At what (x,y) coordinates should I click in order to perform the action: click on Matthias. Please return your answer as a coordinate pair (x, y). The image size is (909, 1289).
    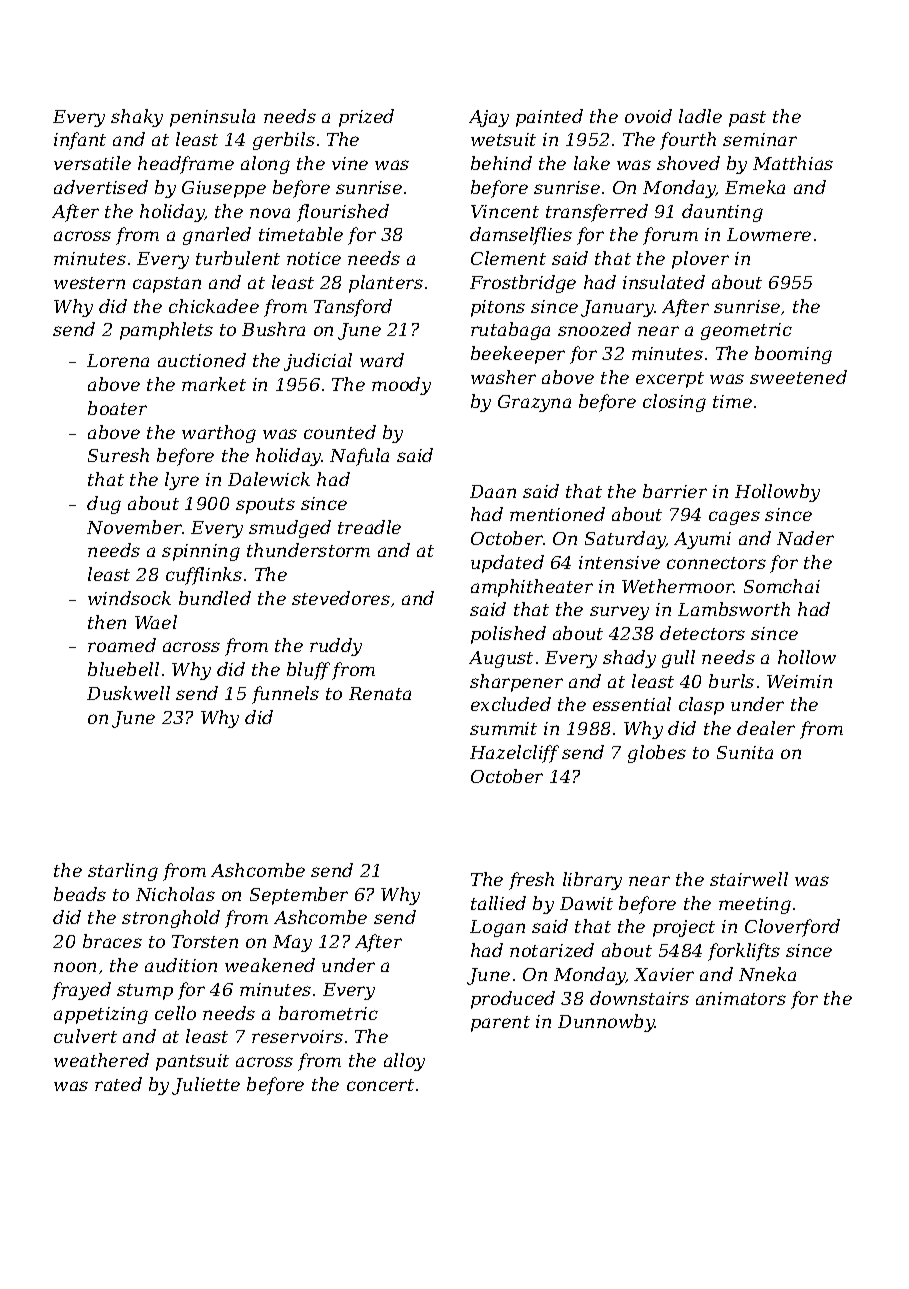
    Looking at the image, I should click on (793, 163).
